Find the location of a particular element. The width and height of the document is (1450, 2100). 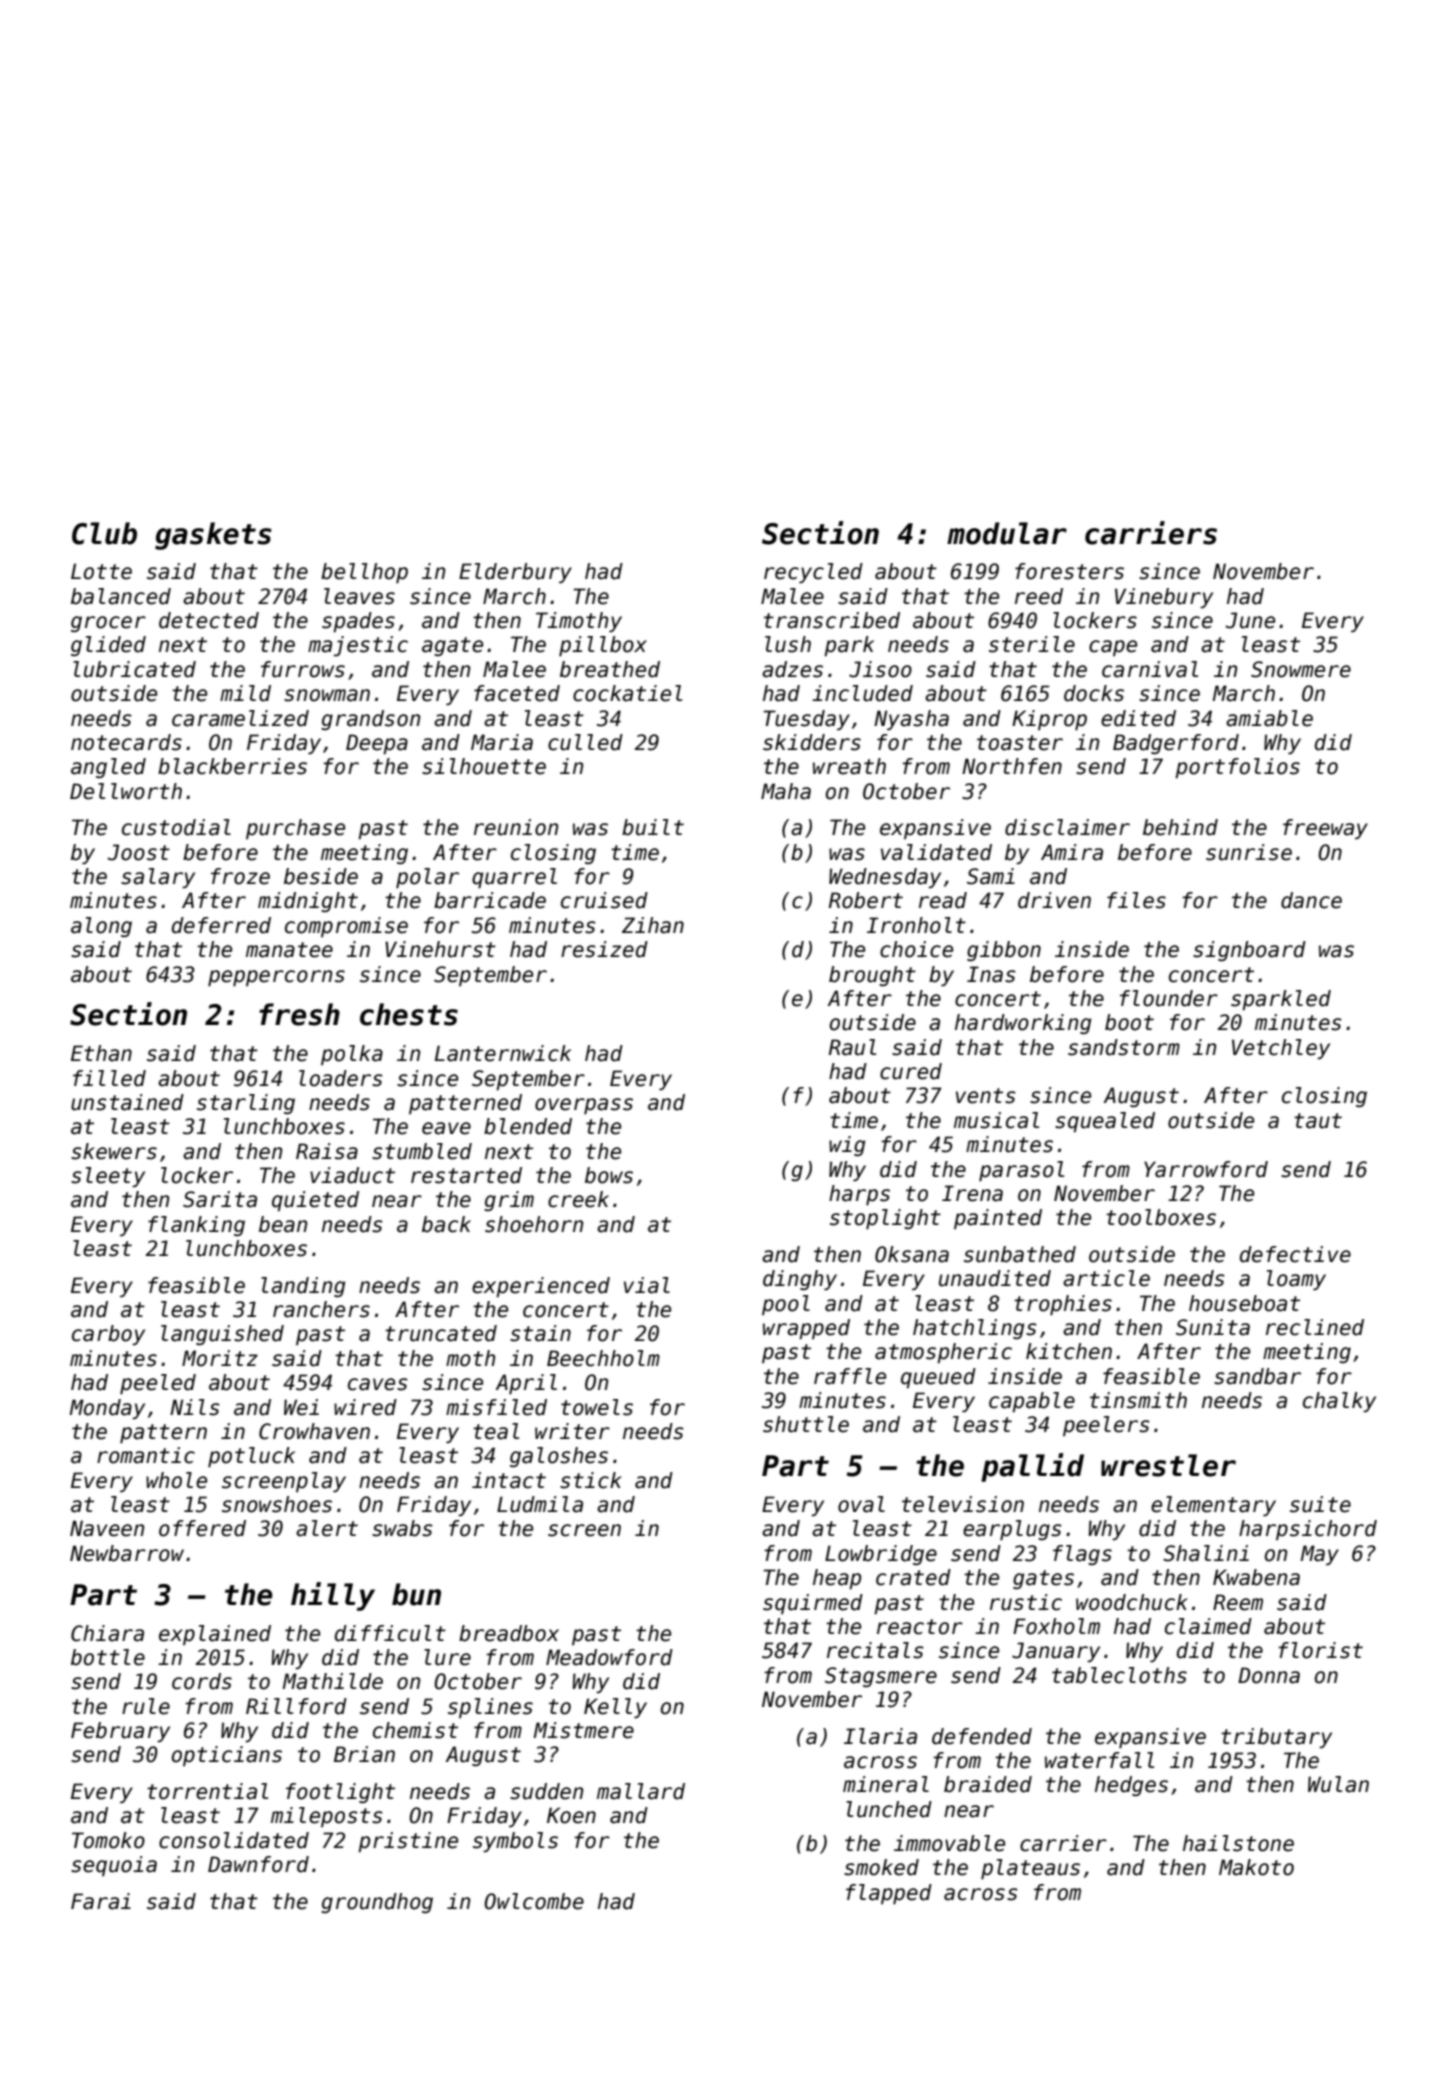

February is located at coordinates (120, 1732).
